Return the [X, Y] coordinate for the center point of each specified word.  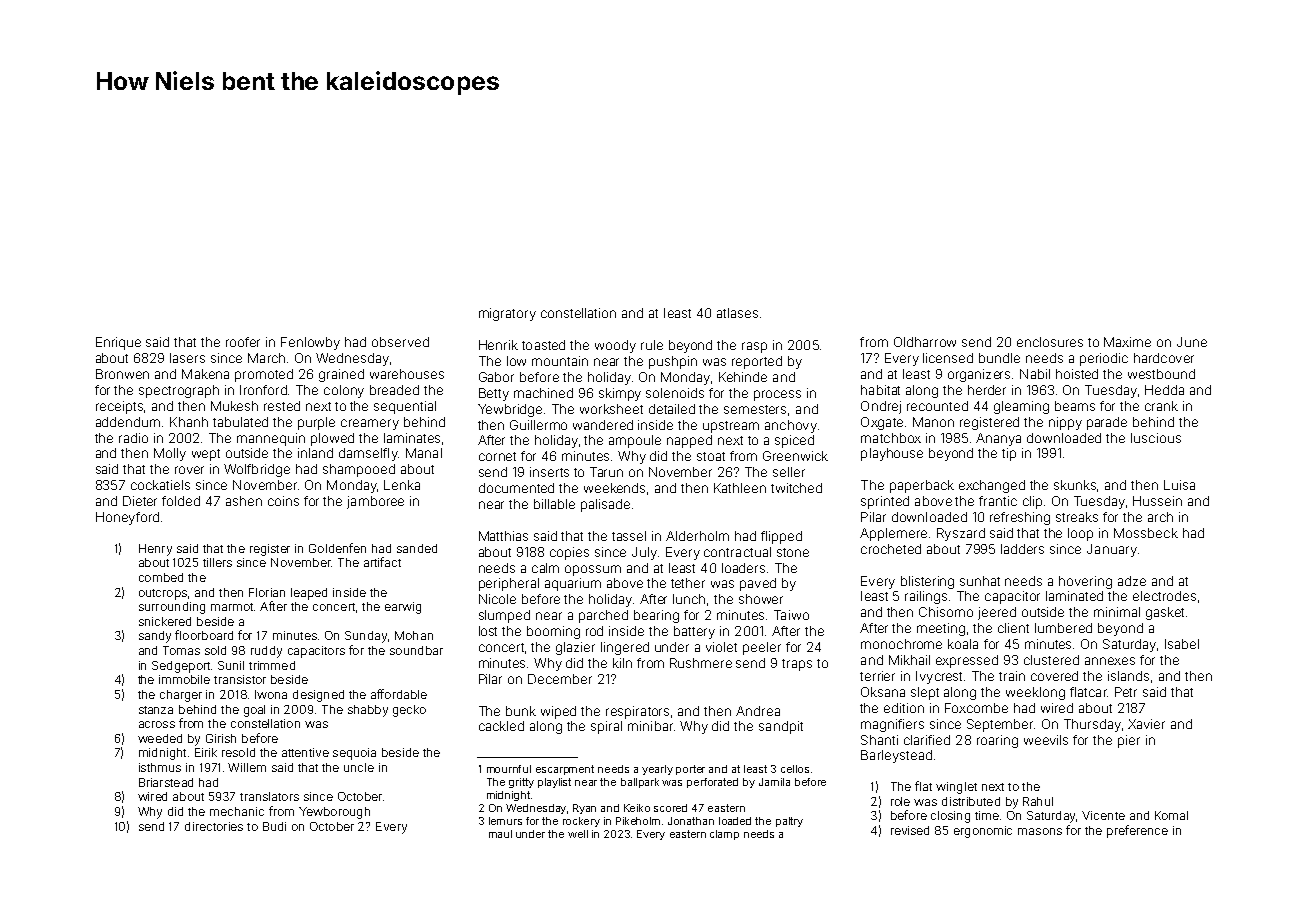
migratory [507, 314]
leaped [309, 594]
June [1192, 342]
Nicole [497, 599]
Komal [1171, 815]
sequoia [354, 754]
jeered [997, 613]
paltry [789, 822]
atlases [737, 313]
